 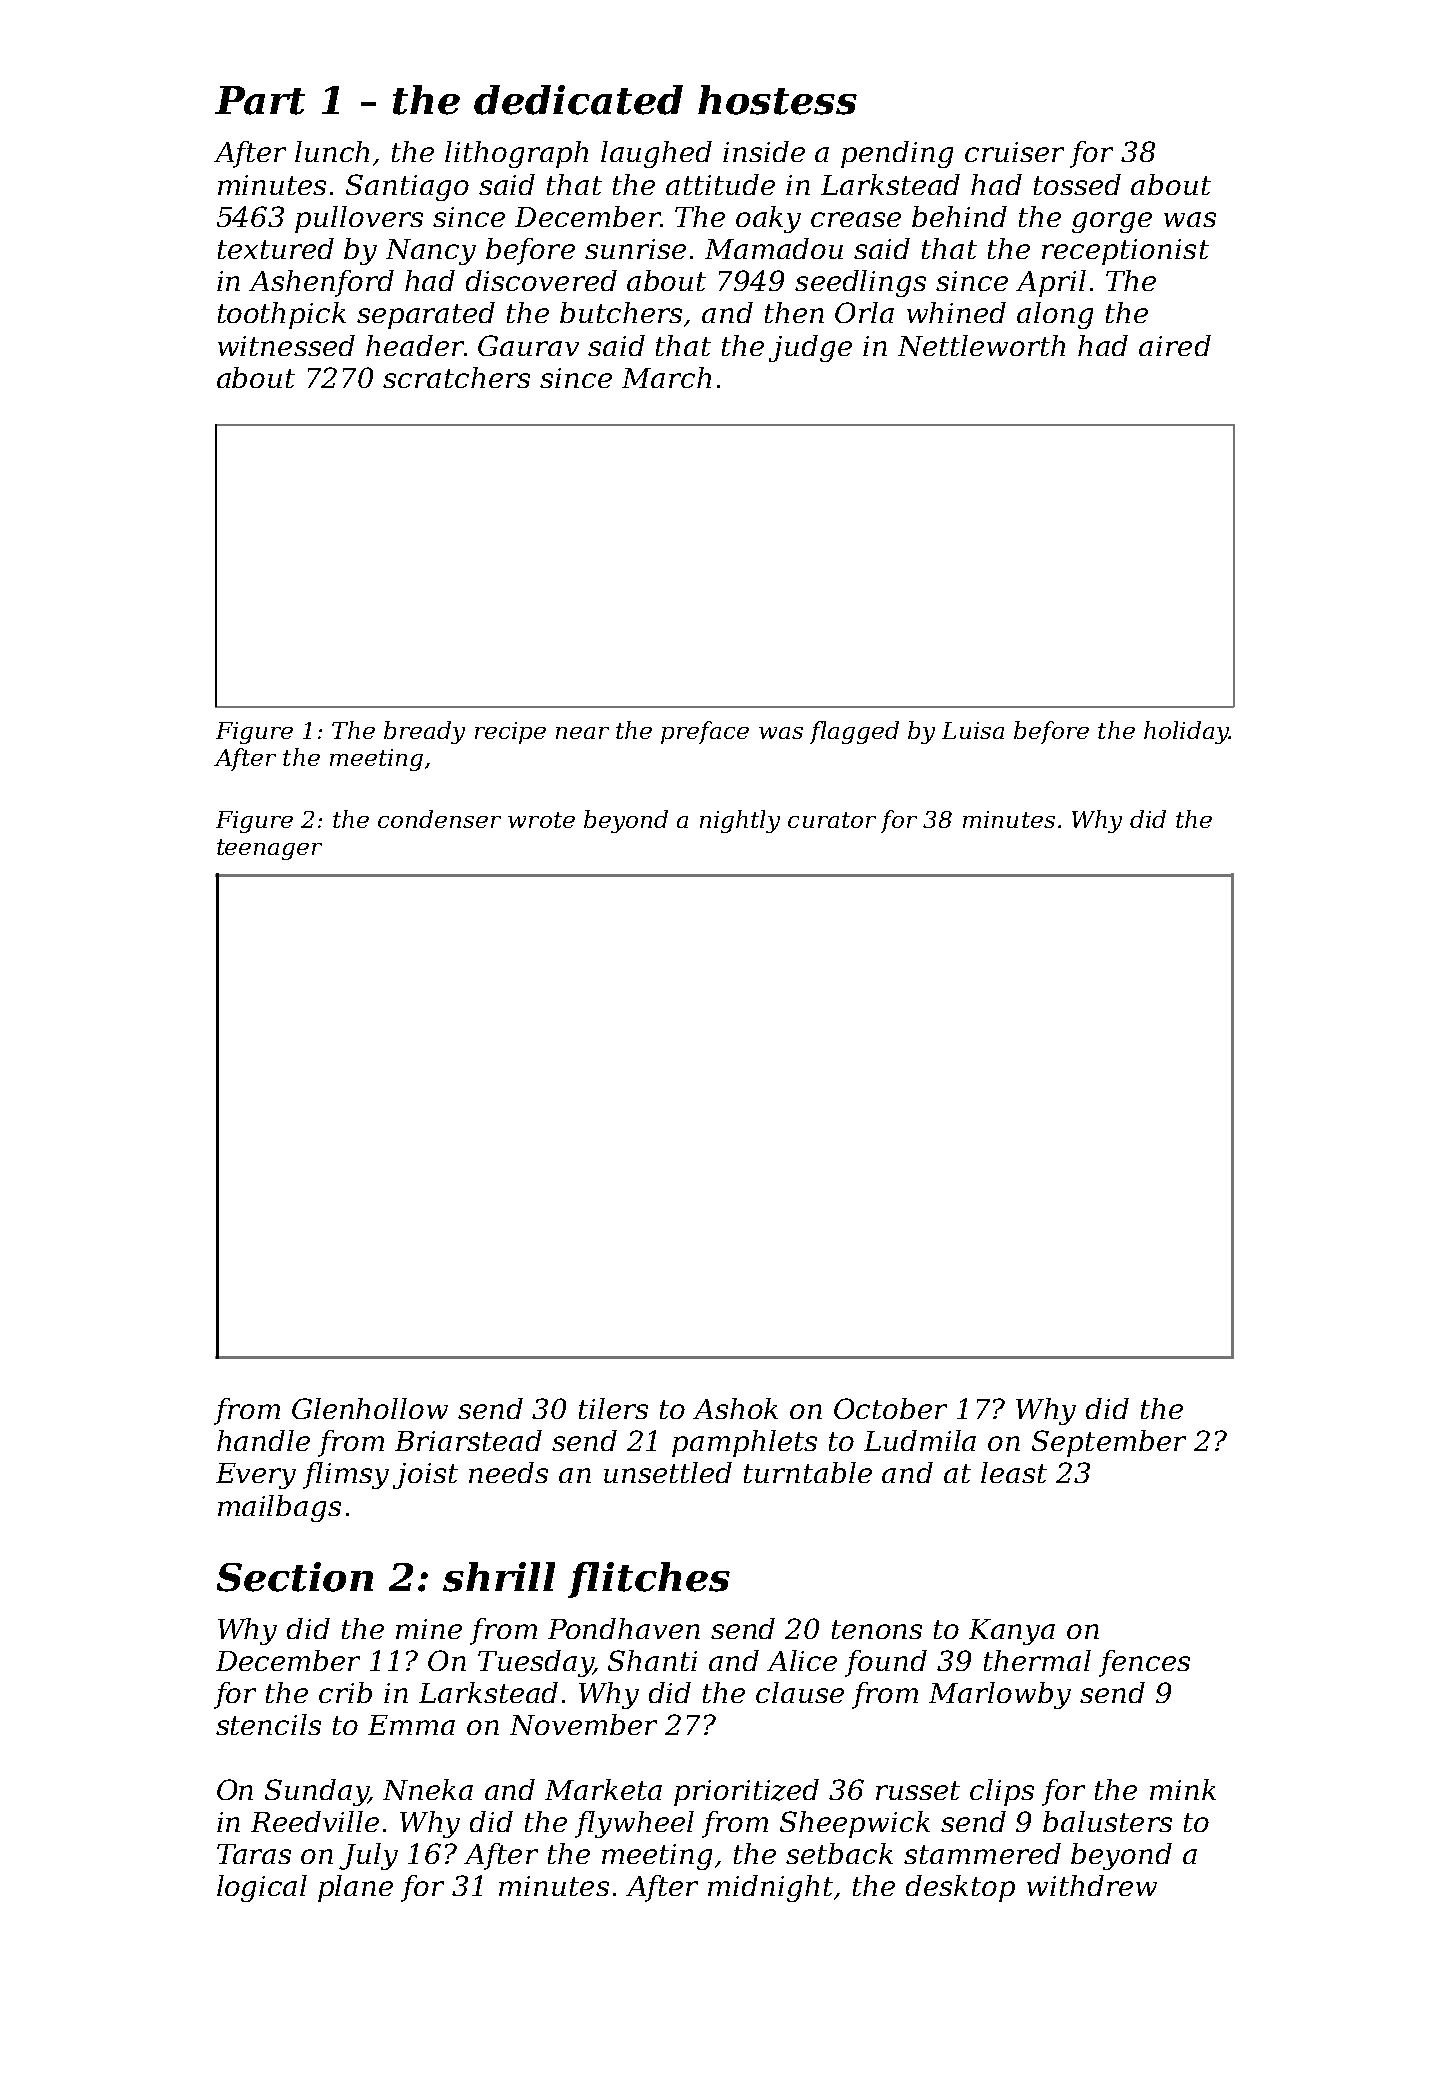 I want to click on preface, so click(x=705, y=732).
